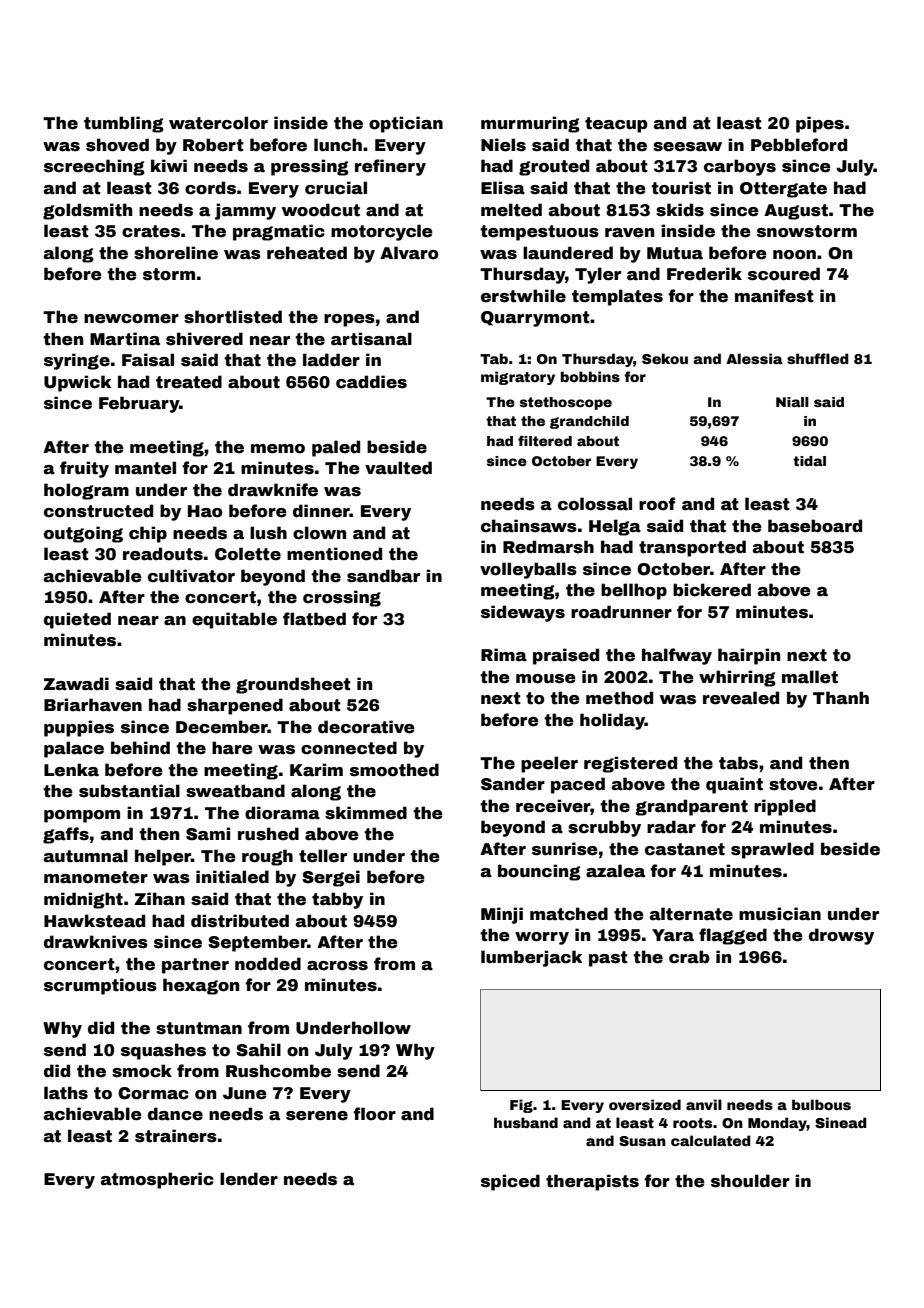 The image size is (924, 1308). What do you see at coordinates (549, 764) in the screenshot?
I see `peeler` at bounding box center [549, 764].
